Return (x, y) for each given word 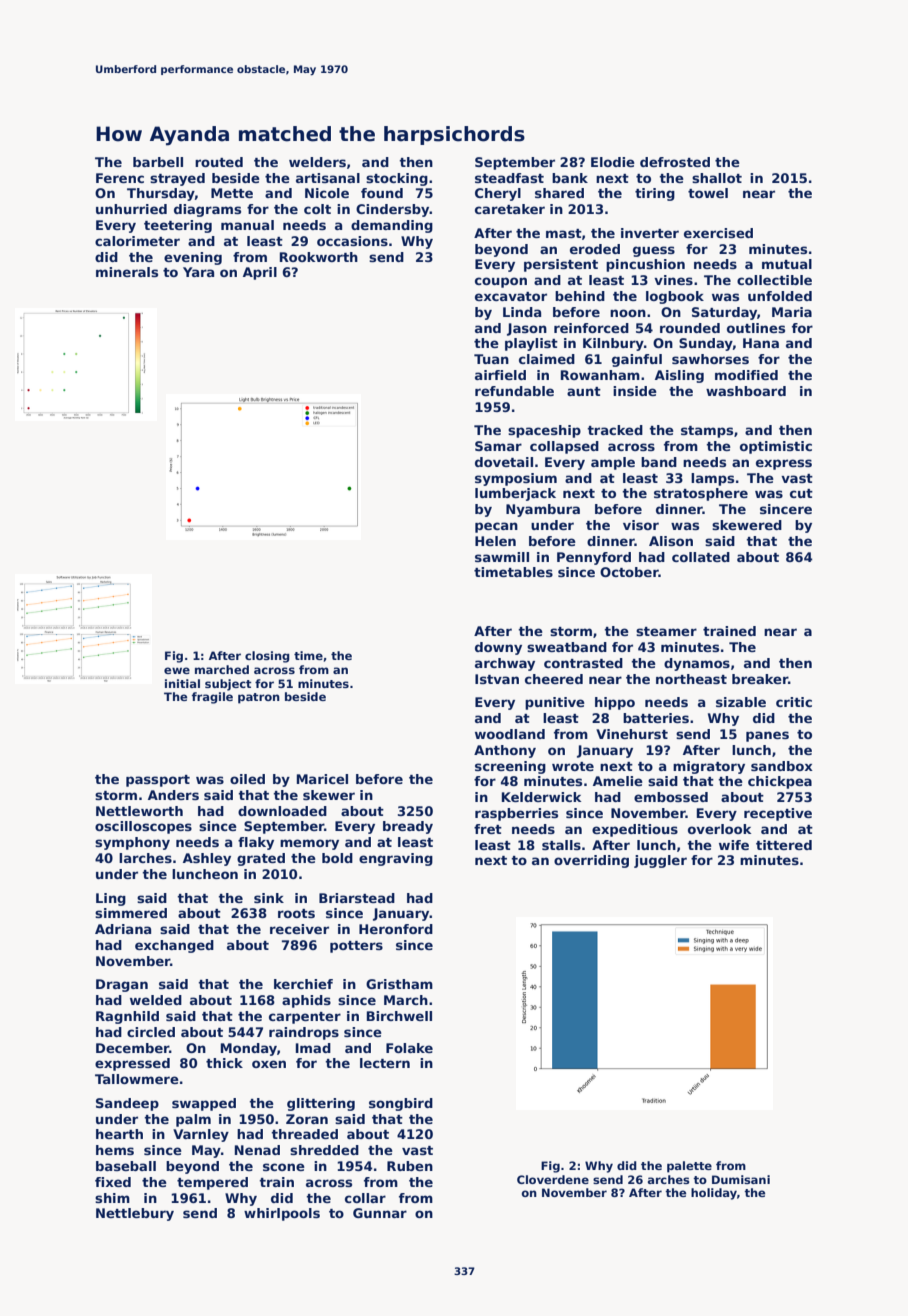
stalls (561, 845)
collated (701, 557)
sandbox (782, 766)
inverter (650, 233)
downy (498, 648)
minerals (127, 272)
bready (408, 827)
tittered (784, 845)
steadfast (509, 178)
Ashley (207, 859)
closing (267, 657)
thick (224, 1063)
